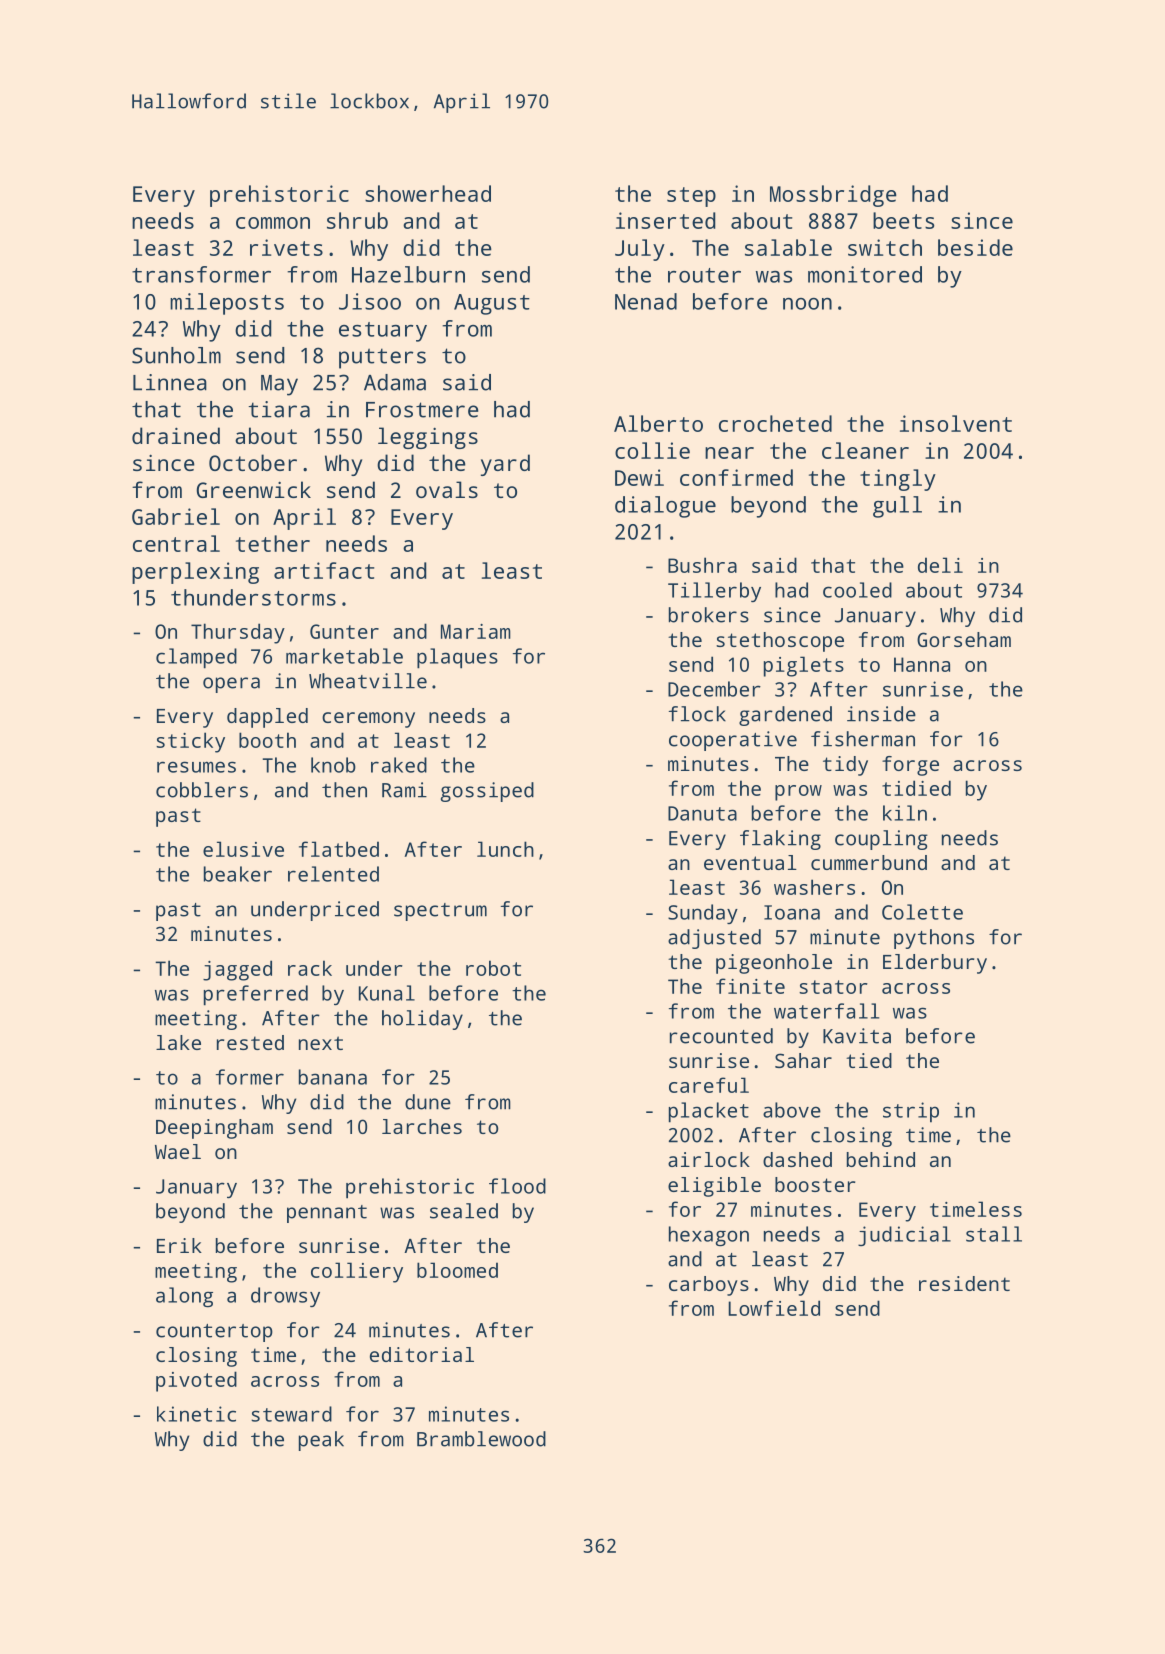 The image size is (1165, 1654). Describe the element at coordinates (881, 1159) in the document. I see `behind` at that location.
